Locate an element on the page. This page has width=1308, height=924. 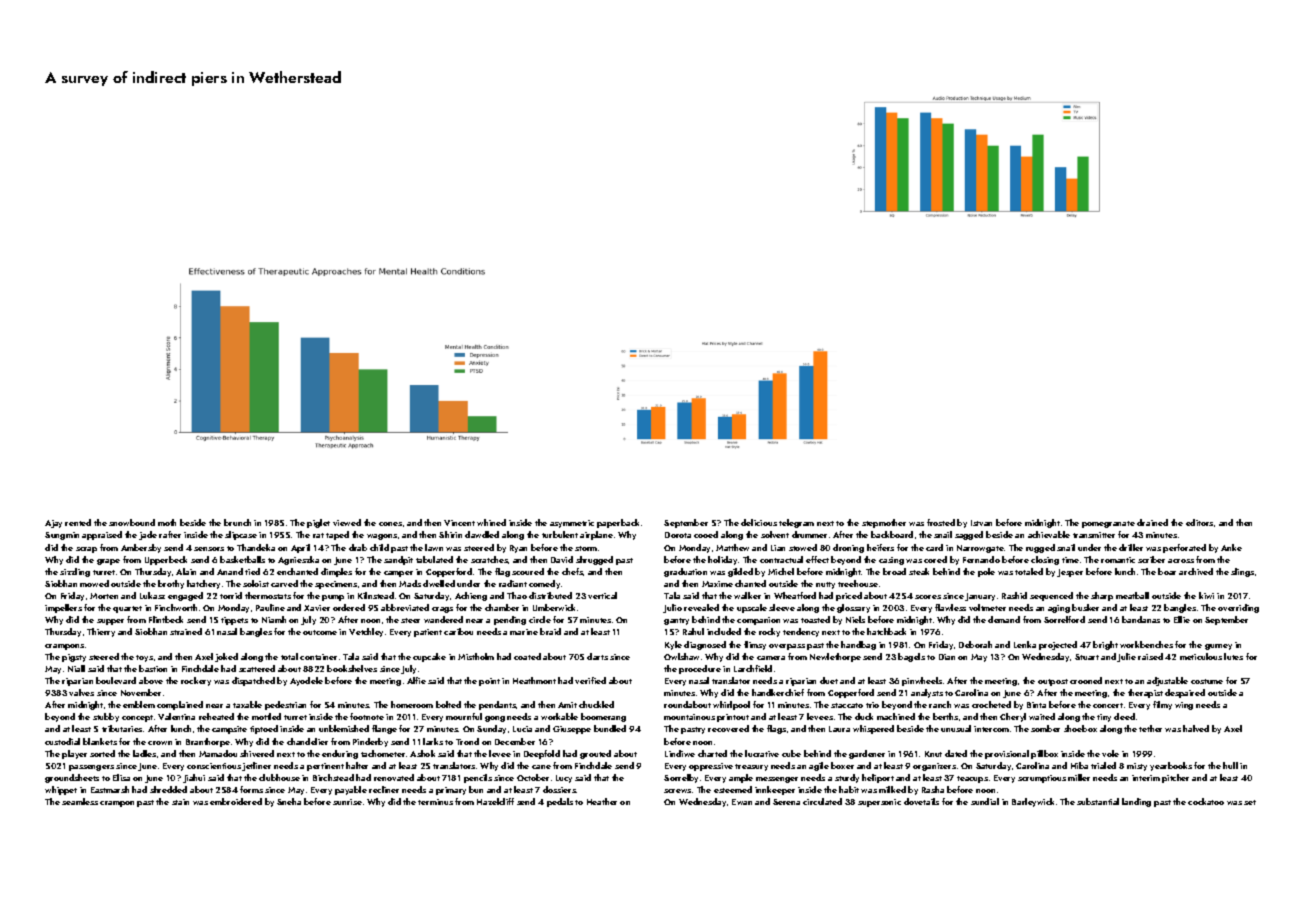
stain is located at coordinates (180, 802).
